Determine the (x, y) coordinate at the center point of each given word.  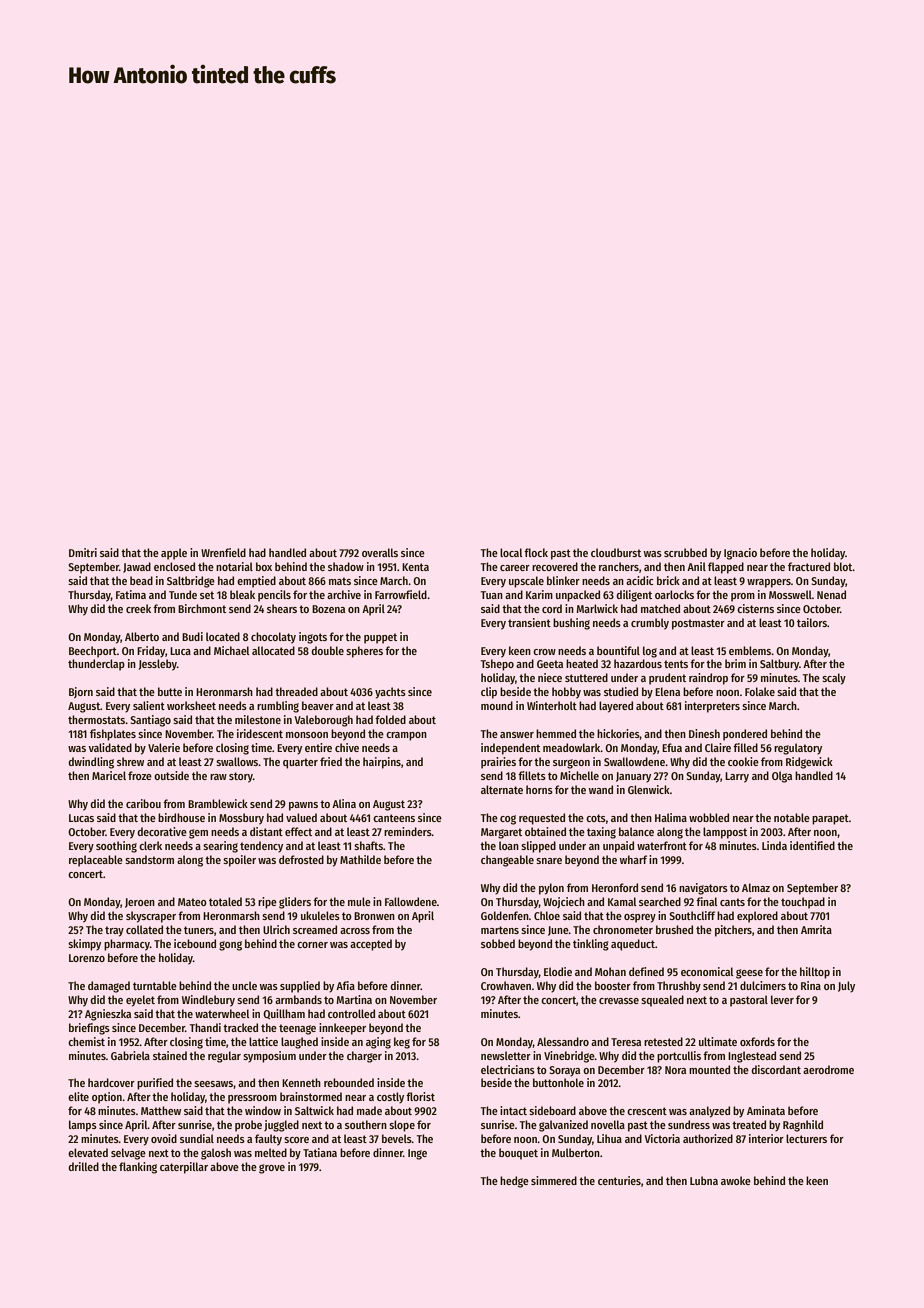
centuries (619, 1180)
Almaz (756, 887)
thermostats (96, 719)
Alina (344, 803)
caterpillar (184, 1168)
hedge (514, 1182)
